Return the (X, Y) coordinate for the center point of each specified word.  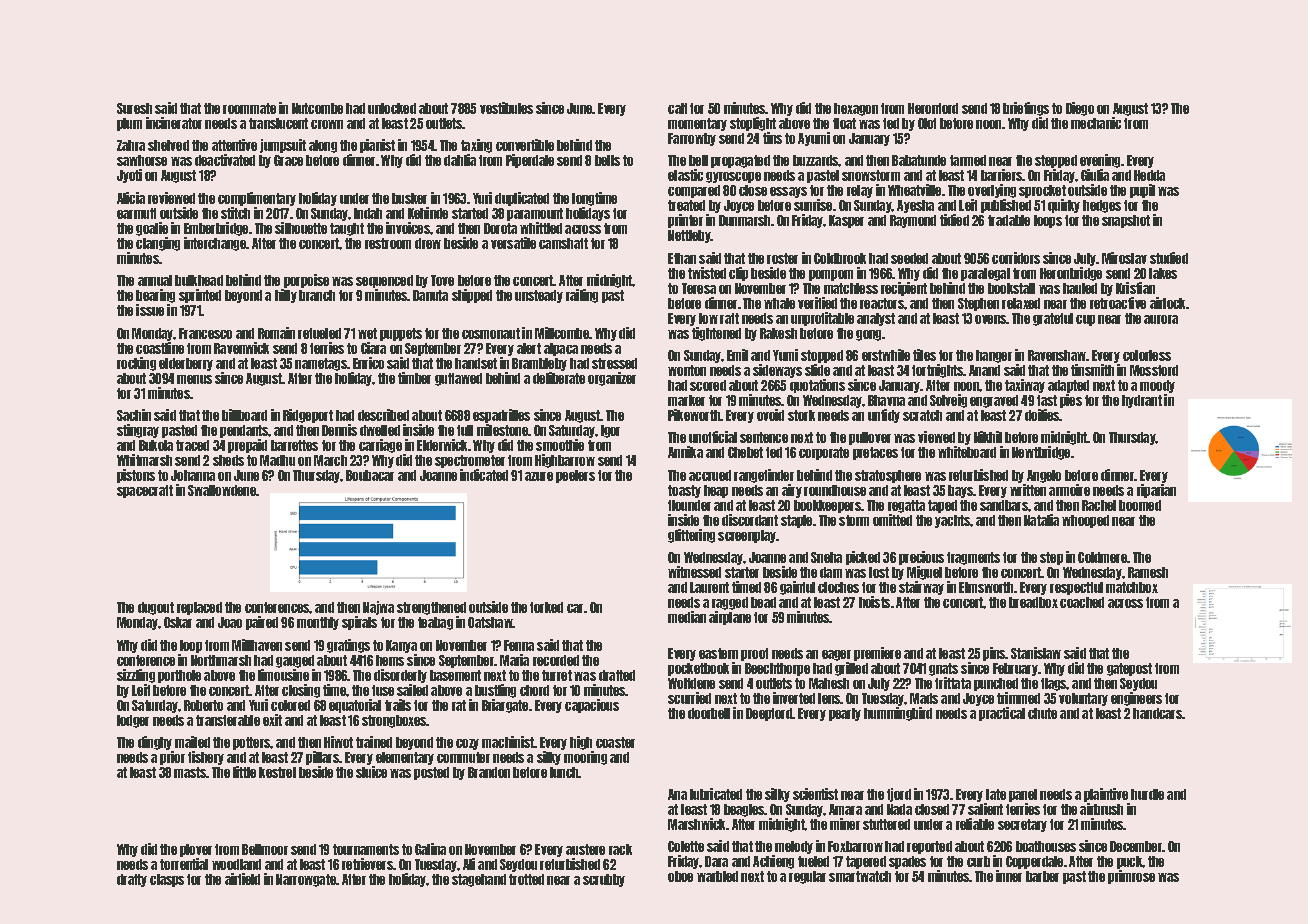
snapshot (1126, 221)
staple (796, 521)
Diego (1080, 109)
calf (677, 108)
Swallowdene (222, 490)
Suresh (134, 108)
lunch (564, 772)
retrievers (368, 864)
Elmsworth (986, 587)
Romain (276, 333)
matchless (851, 288)
